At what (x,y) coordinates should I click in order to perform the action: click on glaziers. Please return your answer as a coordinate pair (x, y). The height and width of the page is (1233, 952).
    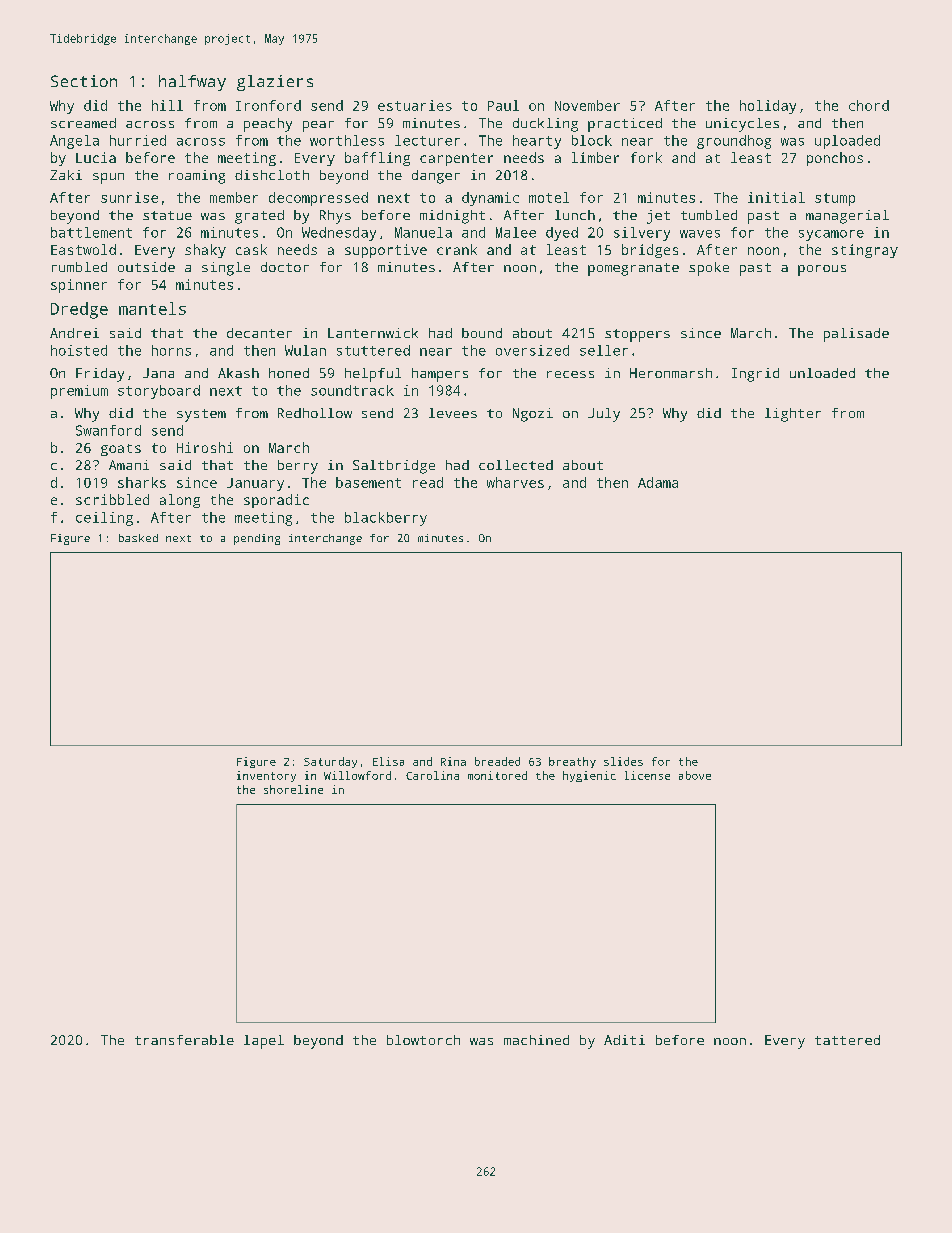
    Looking at the image, I should click on (275, 83).
